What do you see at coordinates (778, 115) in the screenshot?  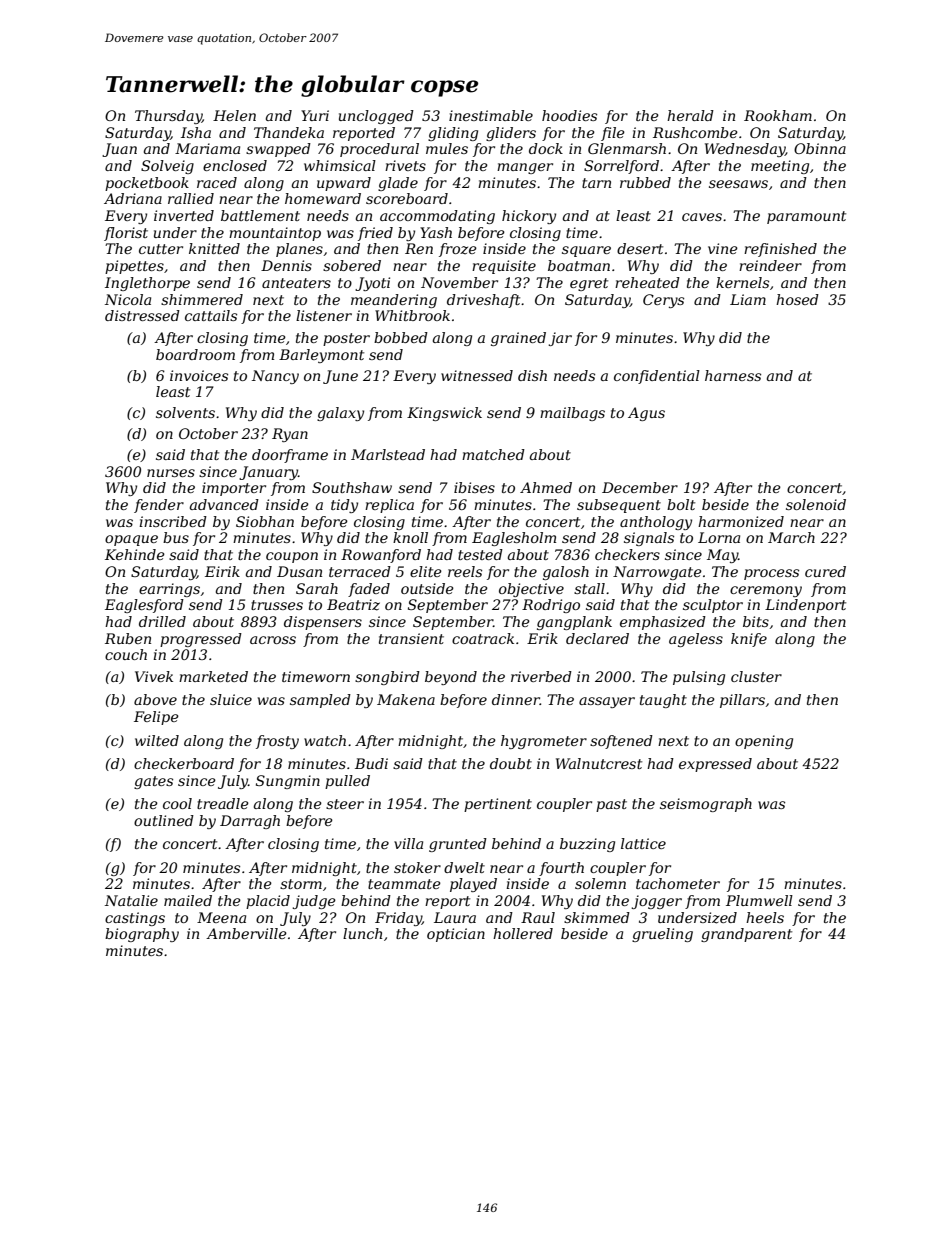 I see `Rookham` at bounding box center [778, 115].
